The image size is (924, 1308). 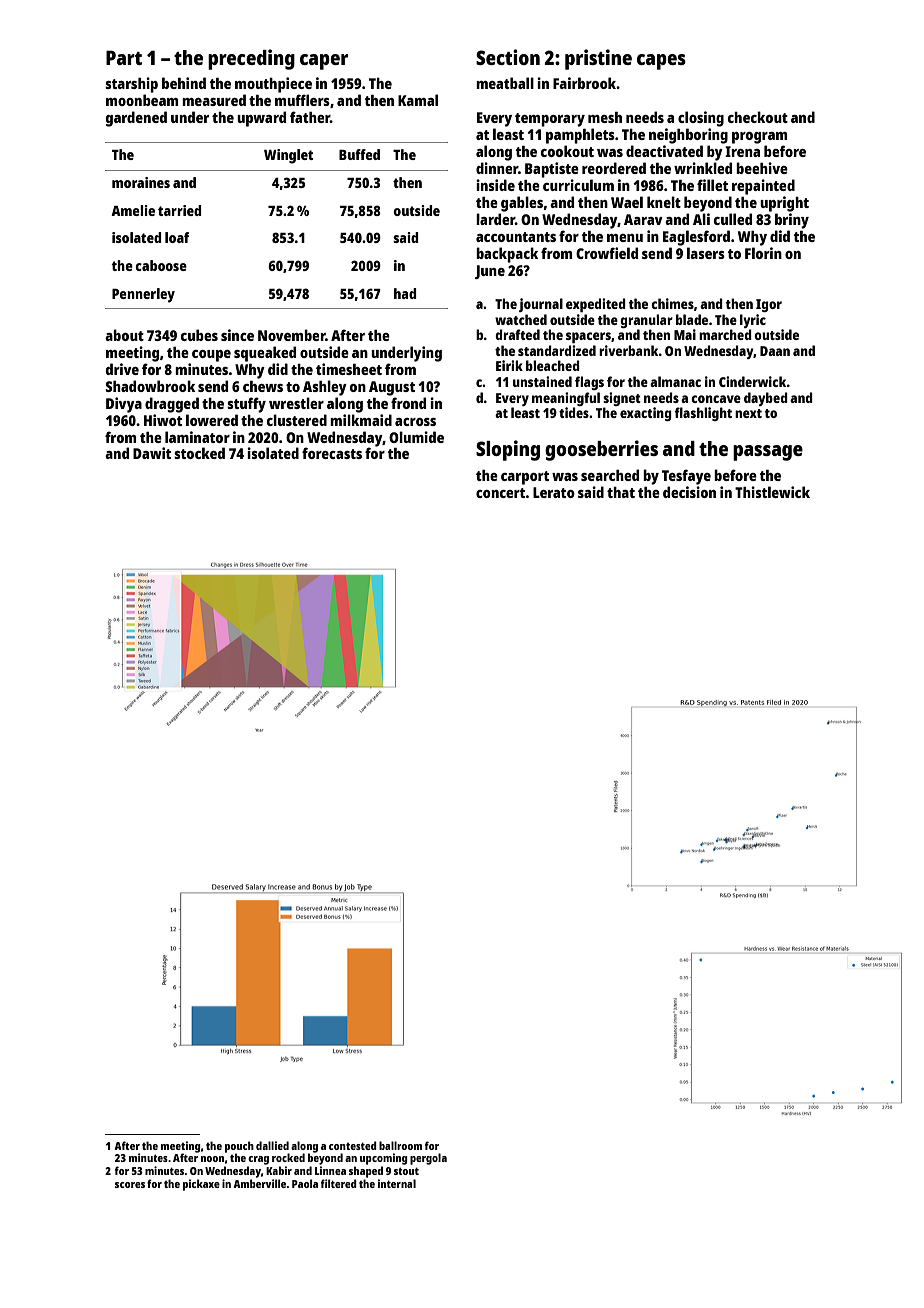 What do you see at coordinates (428, 1159) in the screenshot?
I see `pergola` at bounding box center [428, 1159].
